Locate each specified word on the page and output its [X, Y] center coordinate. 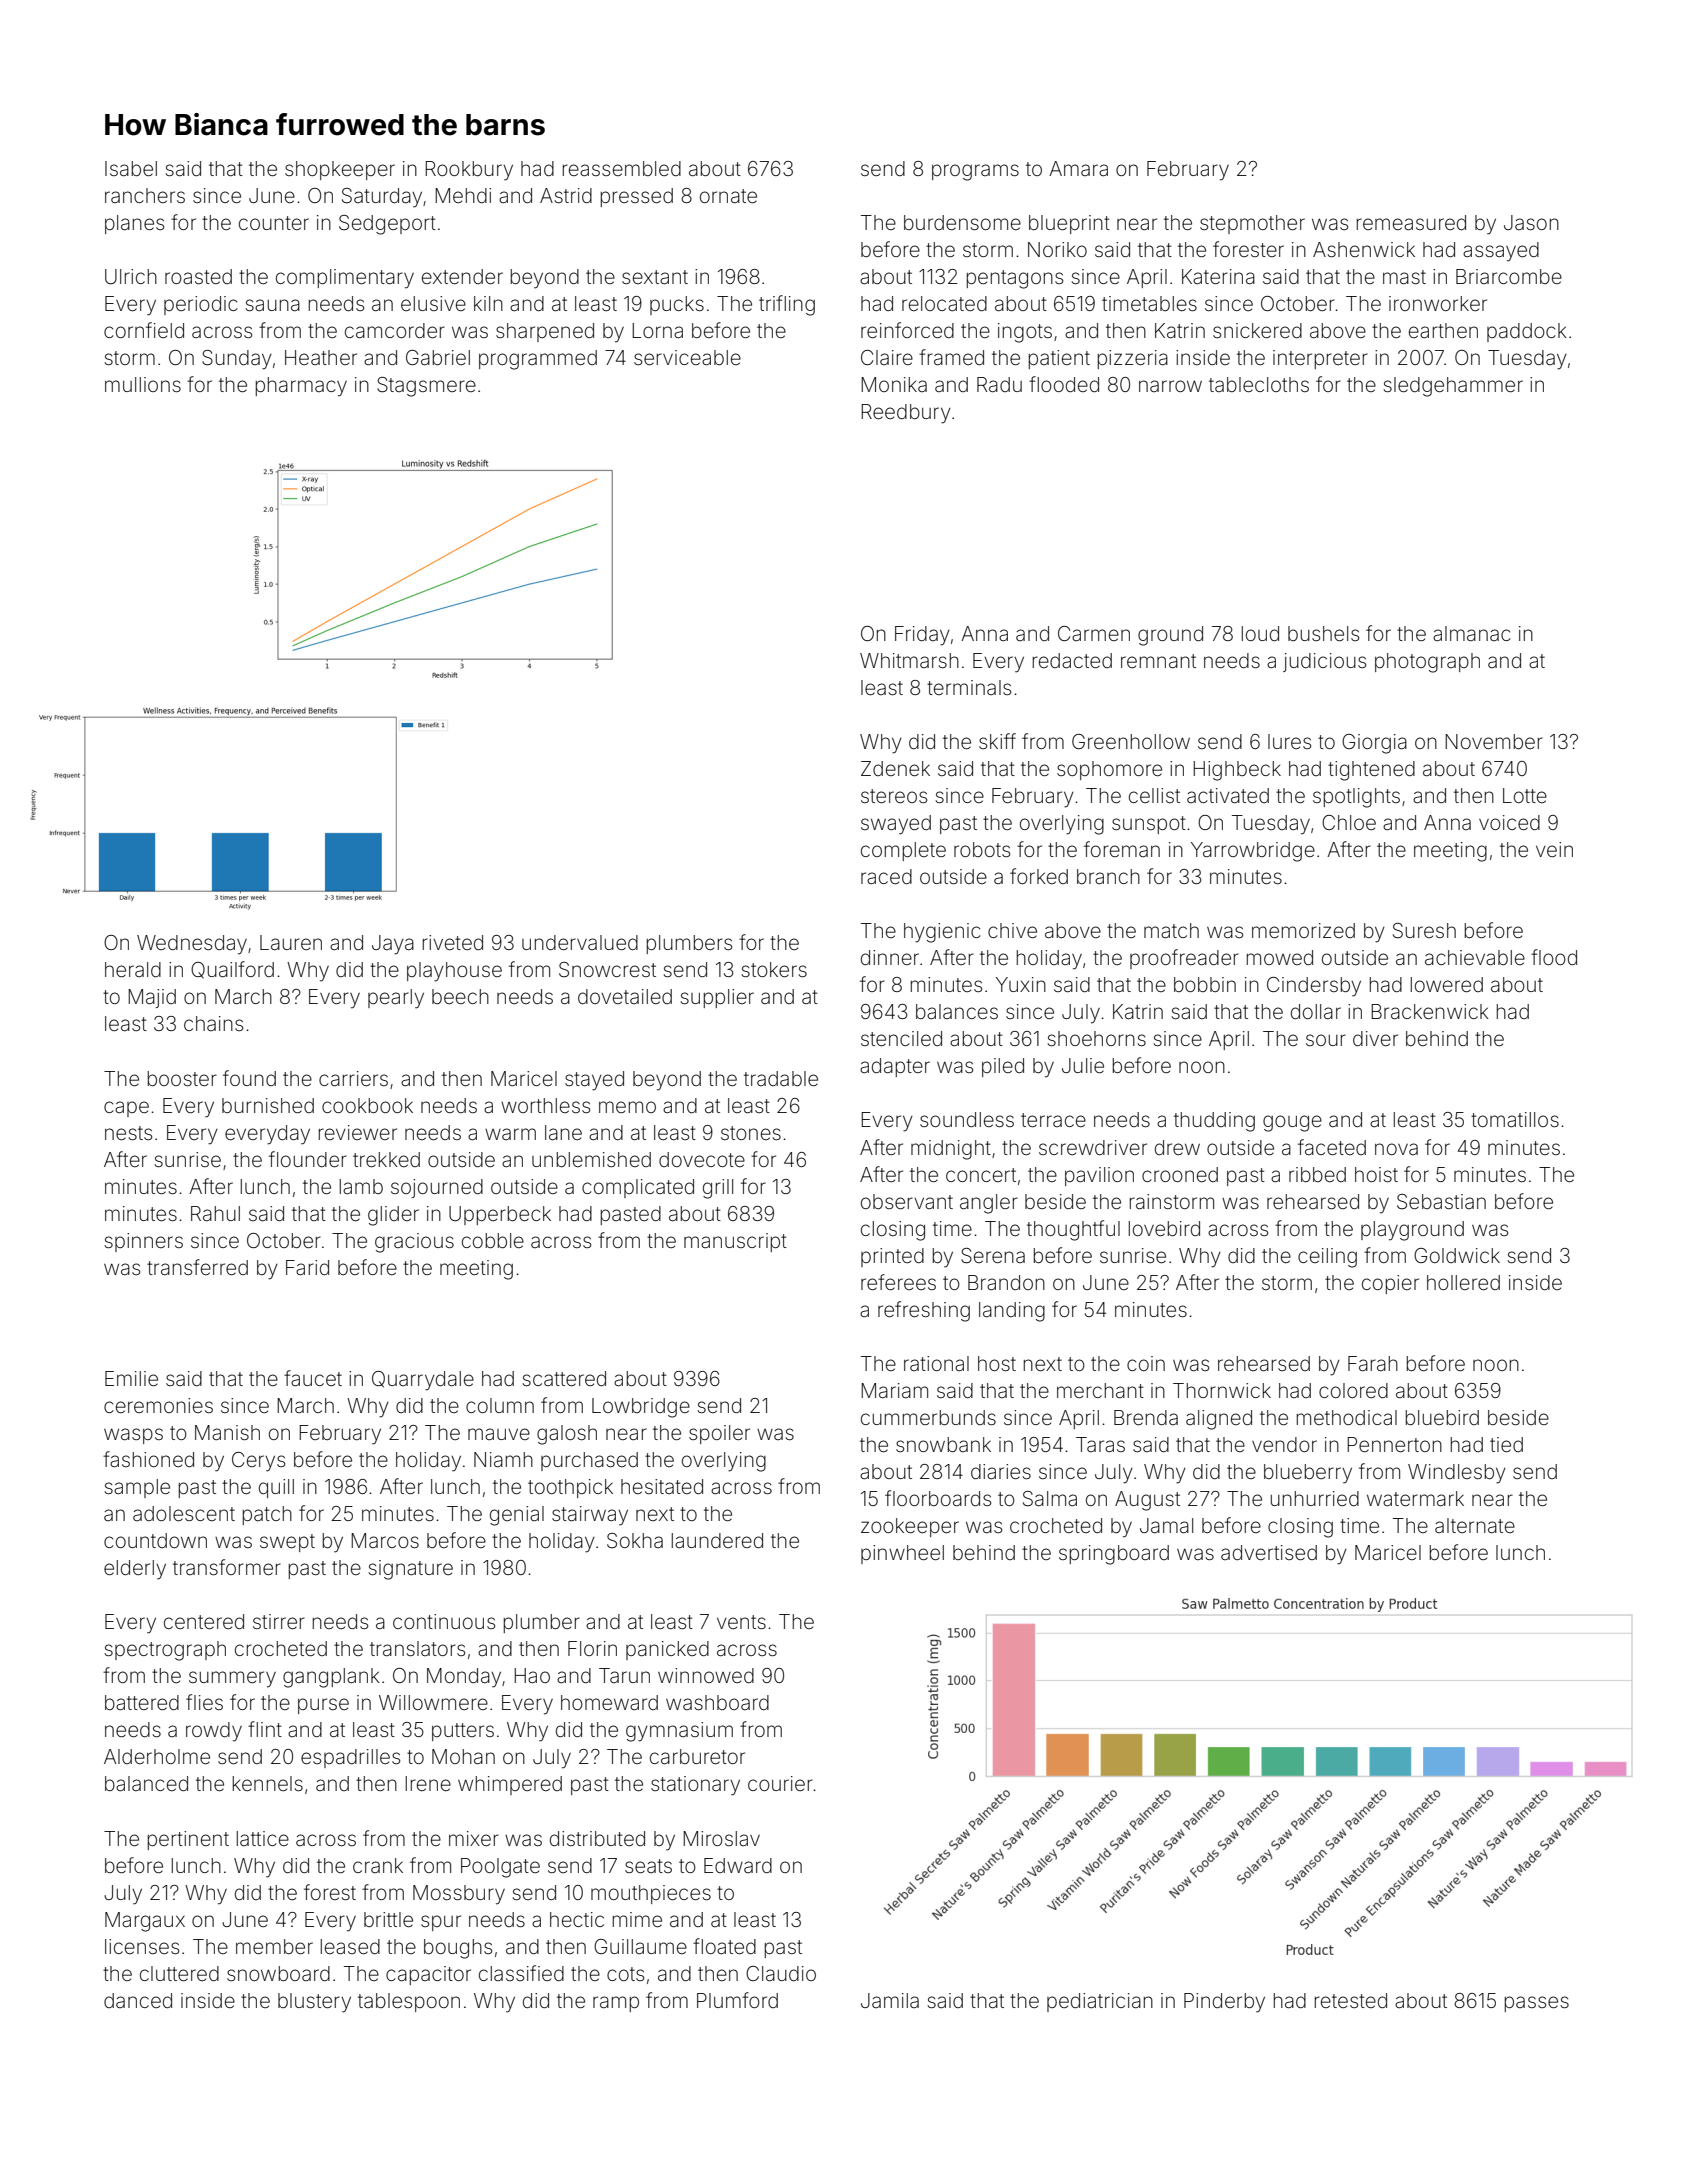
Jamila [890, 2000]
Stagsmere [426, 387]
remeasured [1411, 222]
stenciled [901, 1038]
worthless [545, 1105]
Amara [1078, 168]
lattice [263, 1838]
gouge [1292, 1123]
